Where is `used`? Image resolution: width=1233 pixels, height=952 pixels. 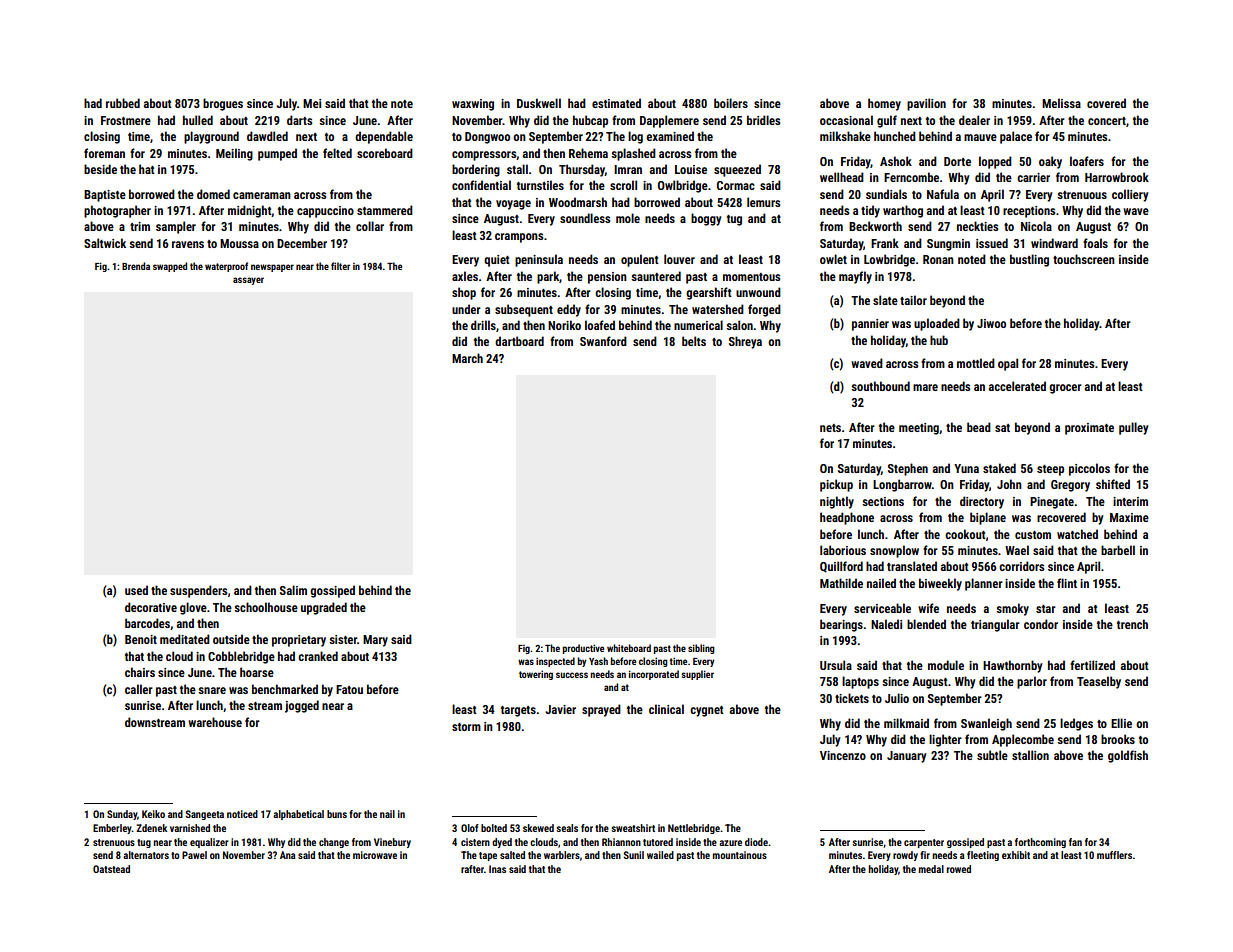 used is located at coordinates (136, 590).
